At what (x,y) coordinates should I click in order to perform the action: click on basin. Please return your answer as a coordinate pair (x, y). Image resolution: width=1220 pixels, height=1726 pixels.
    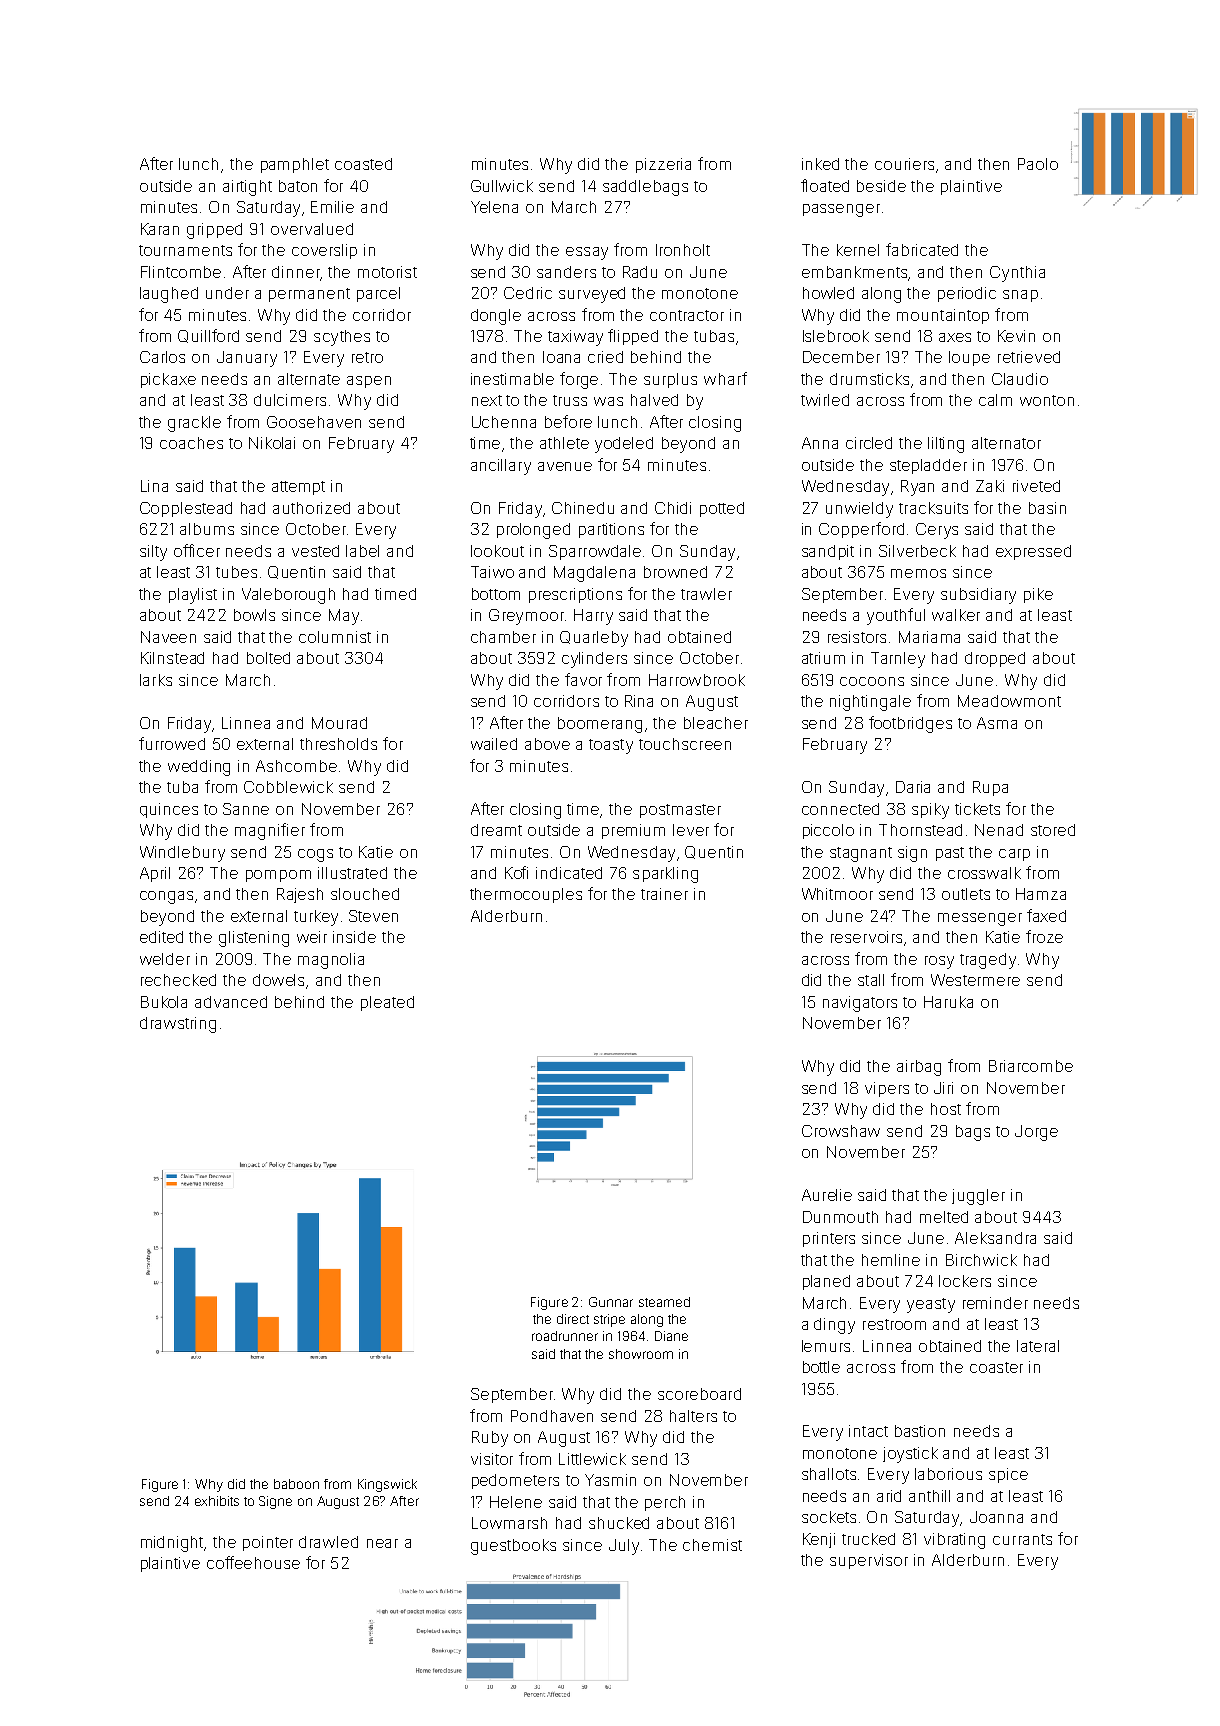
    Looking at the image, I should click on (1047, 508).
